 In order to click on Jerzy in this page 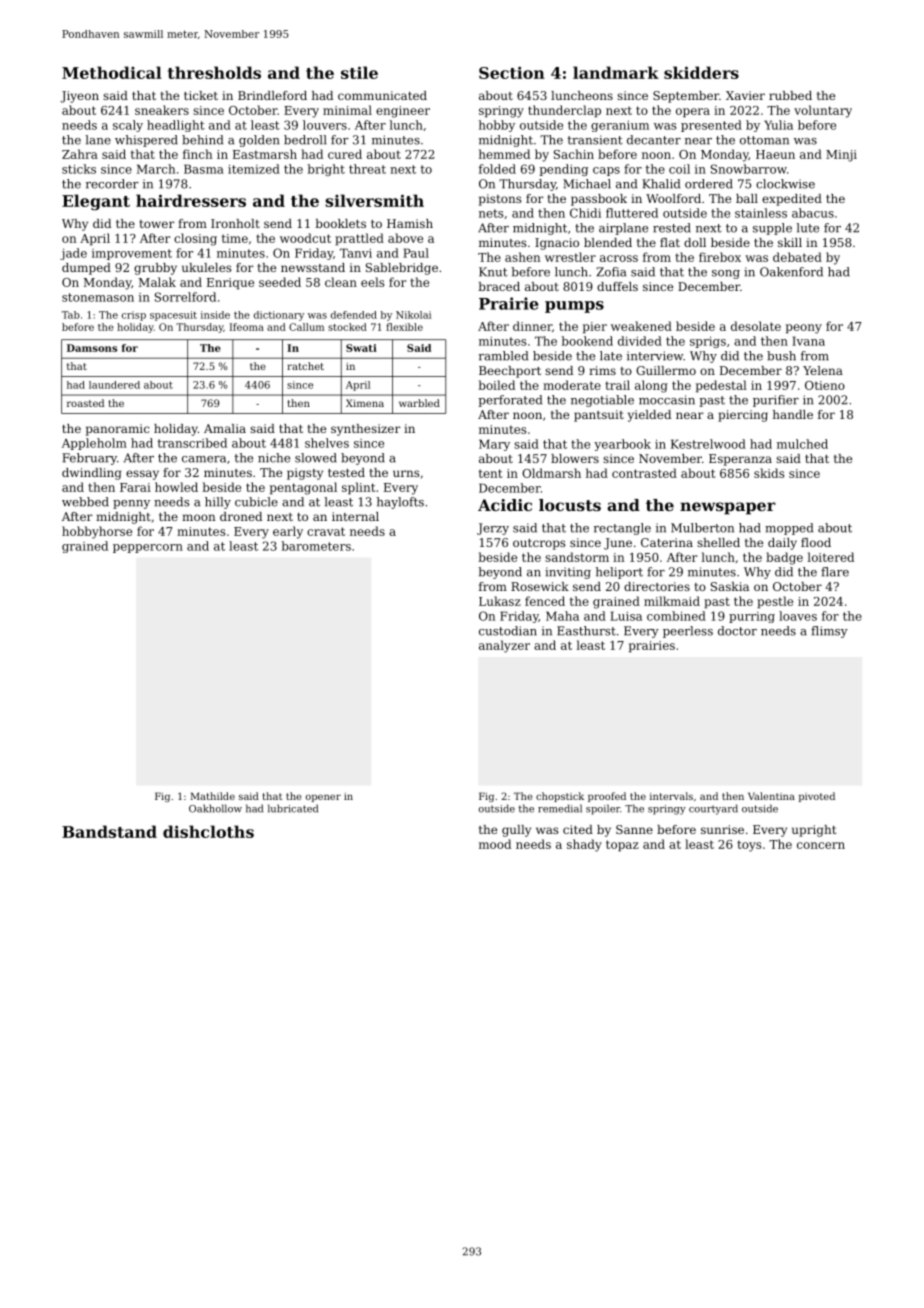, I will do `click(493, 529)`.
